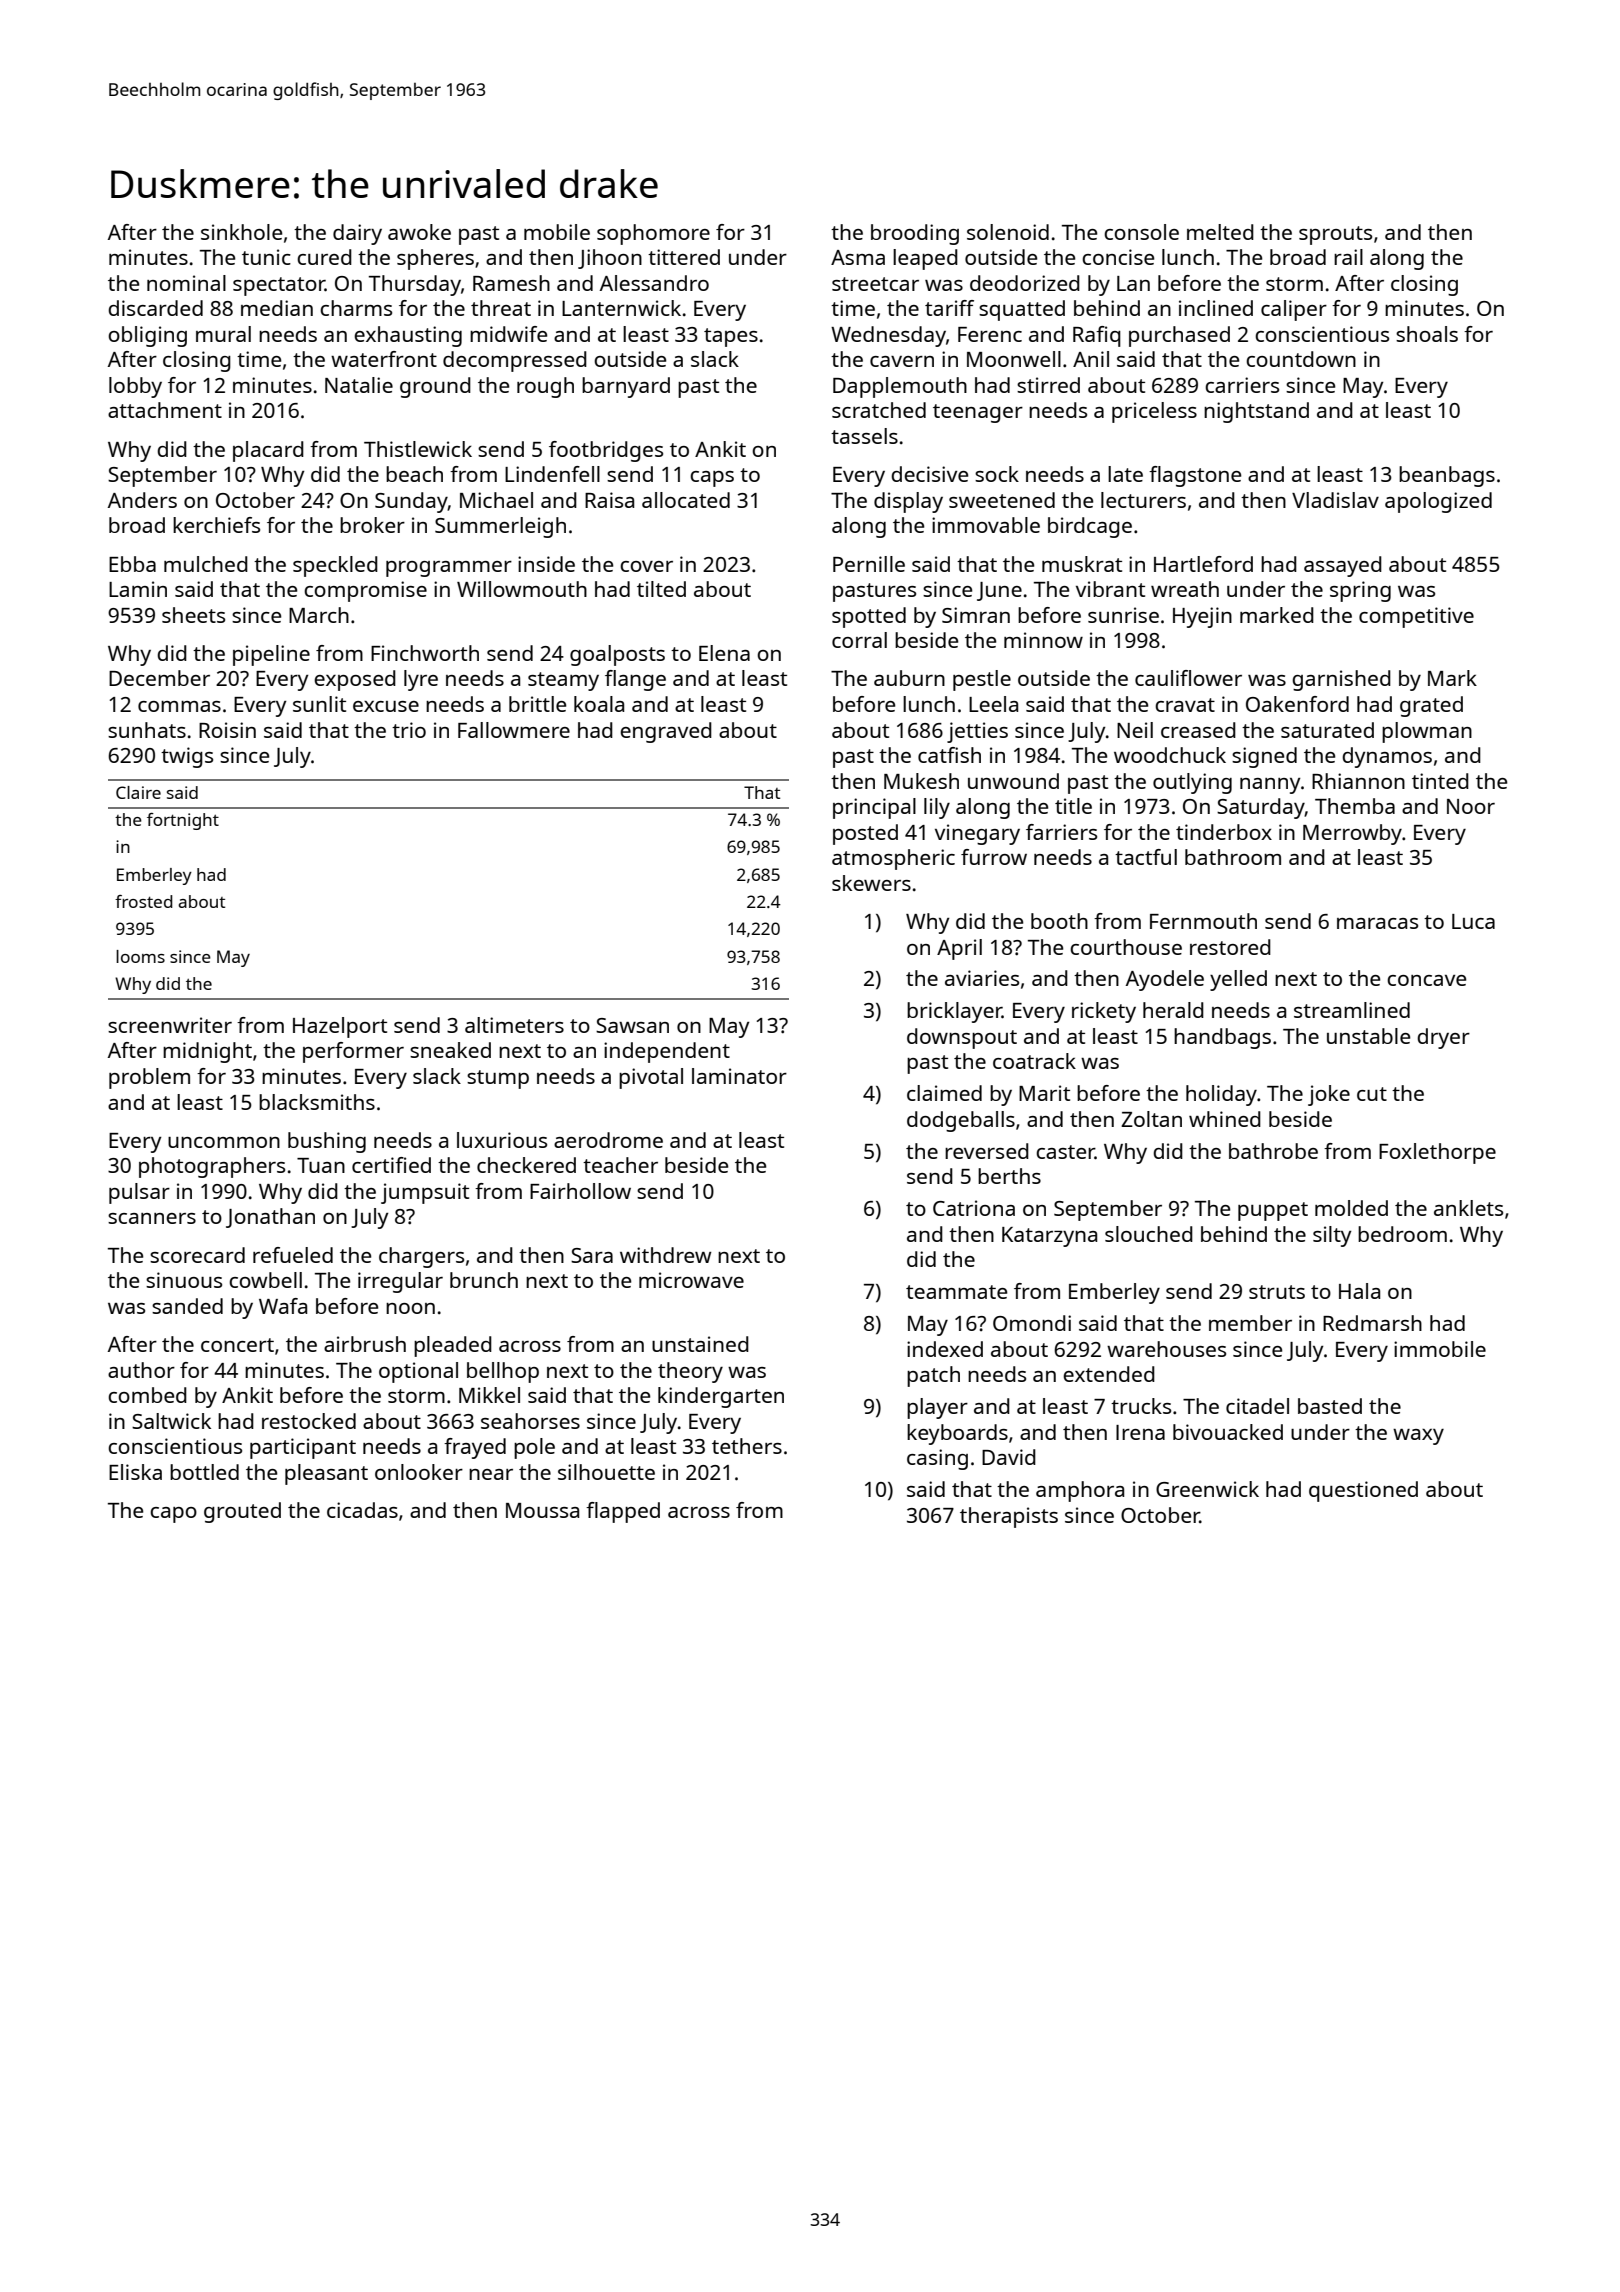  Describe the element at coordinates (1427, 334) in the image. I see `shoals` at that location.
